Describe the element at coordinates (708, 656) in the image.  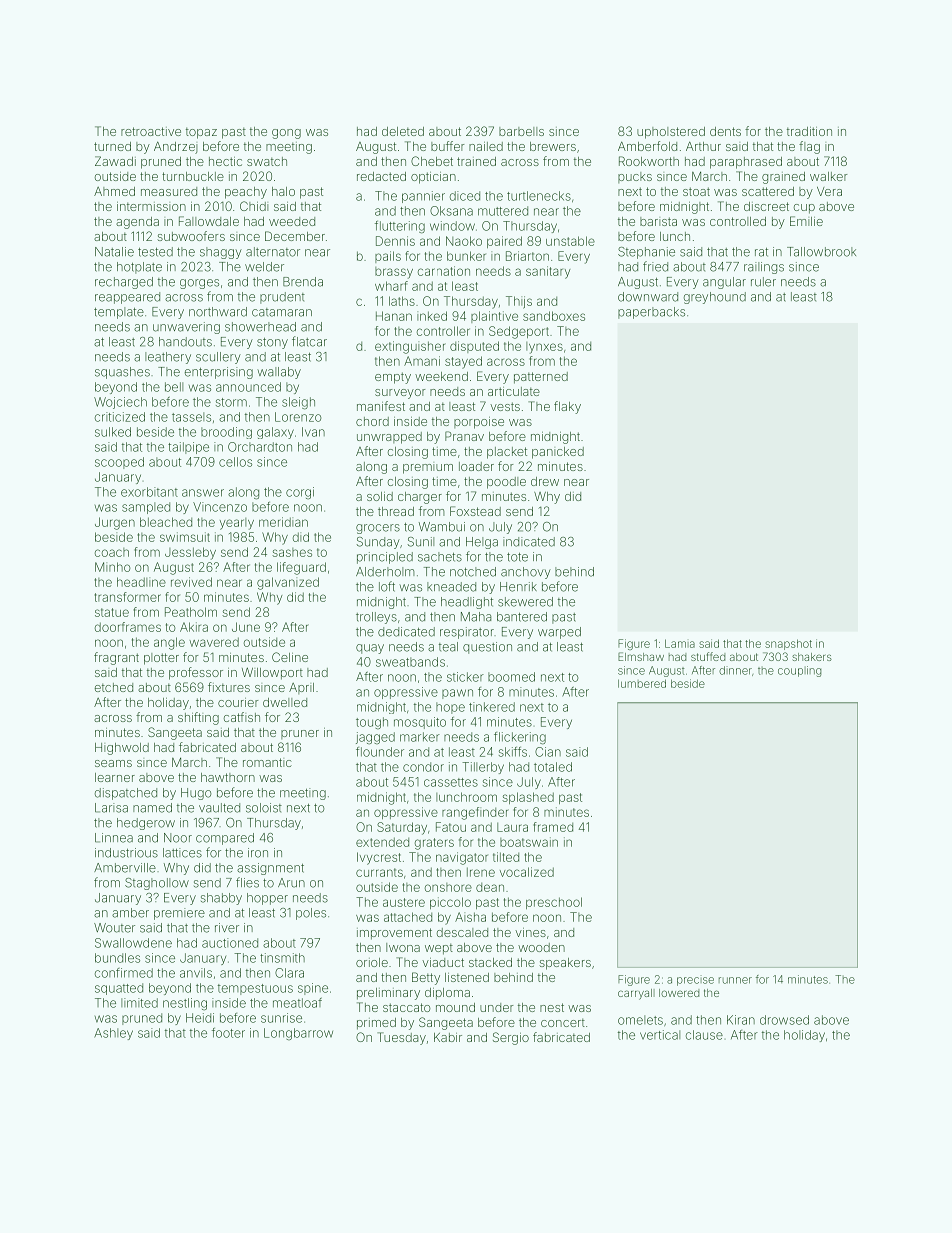
I see `stuffed` at that location.
